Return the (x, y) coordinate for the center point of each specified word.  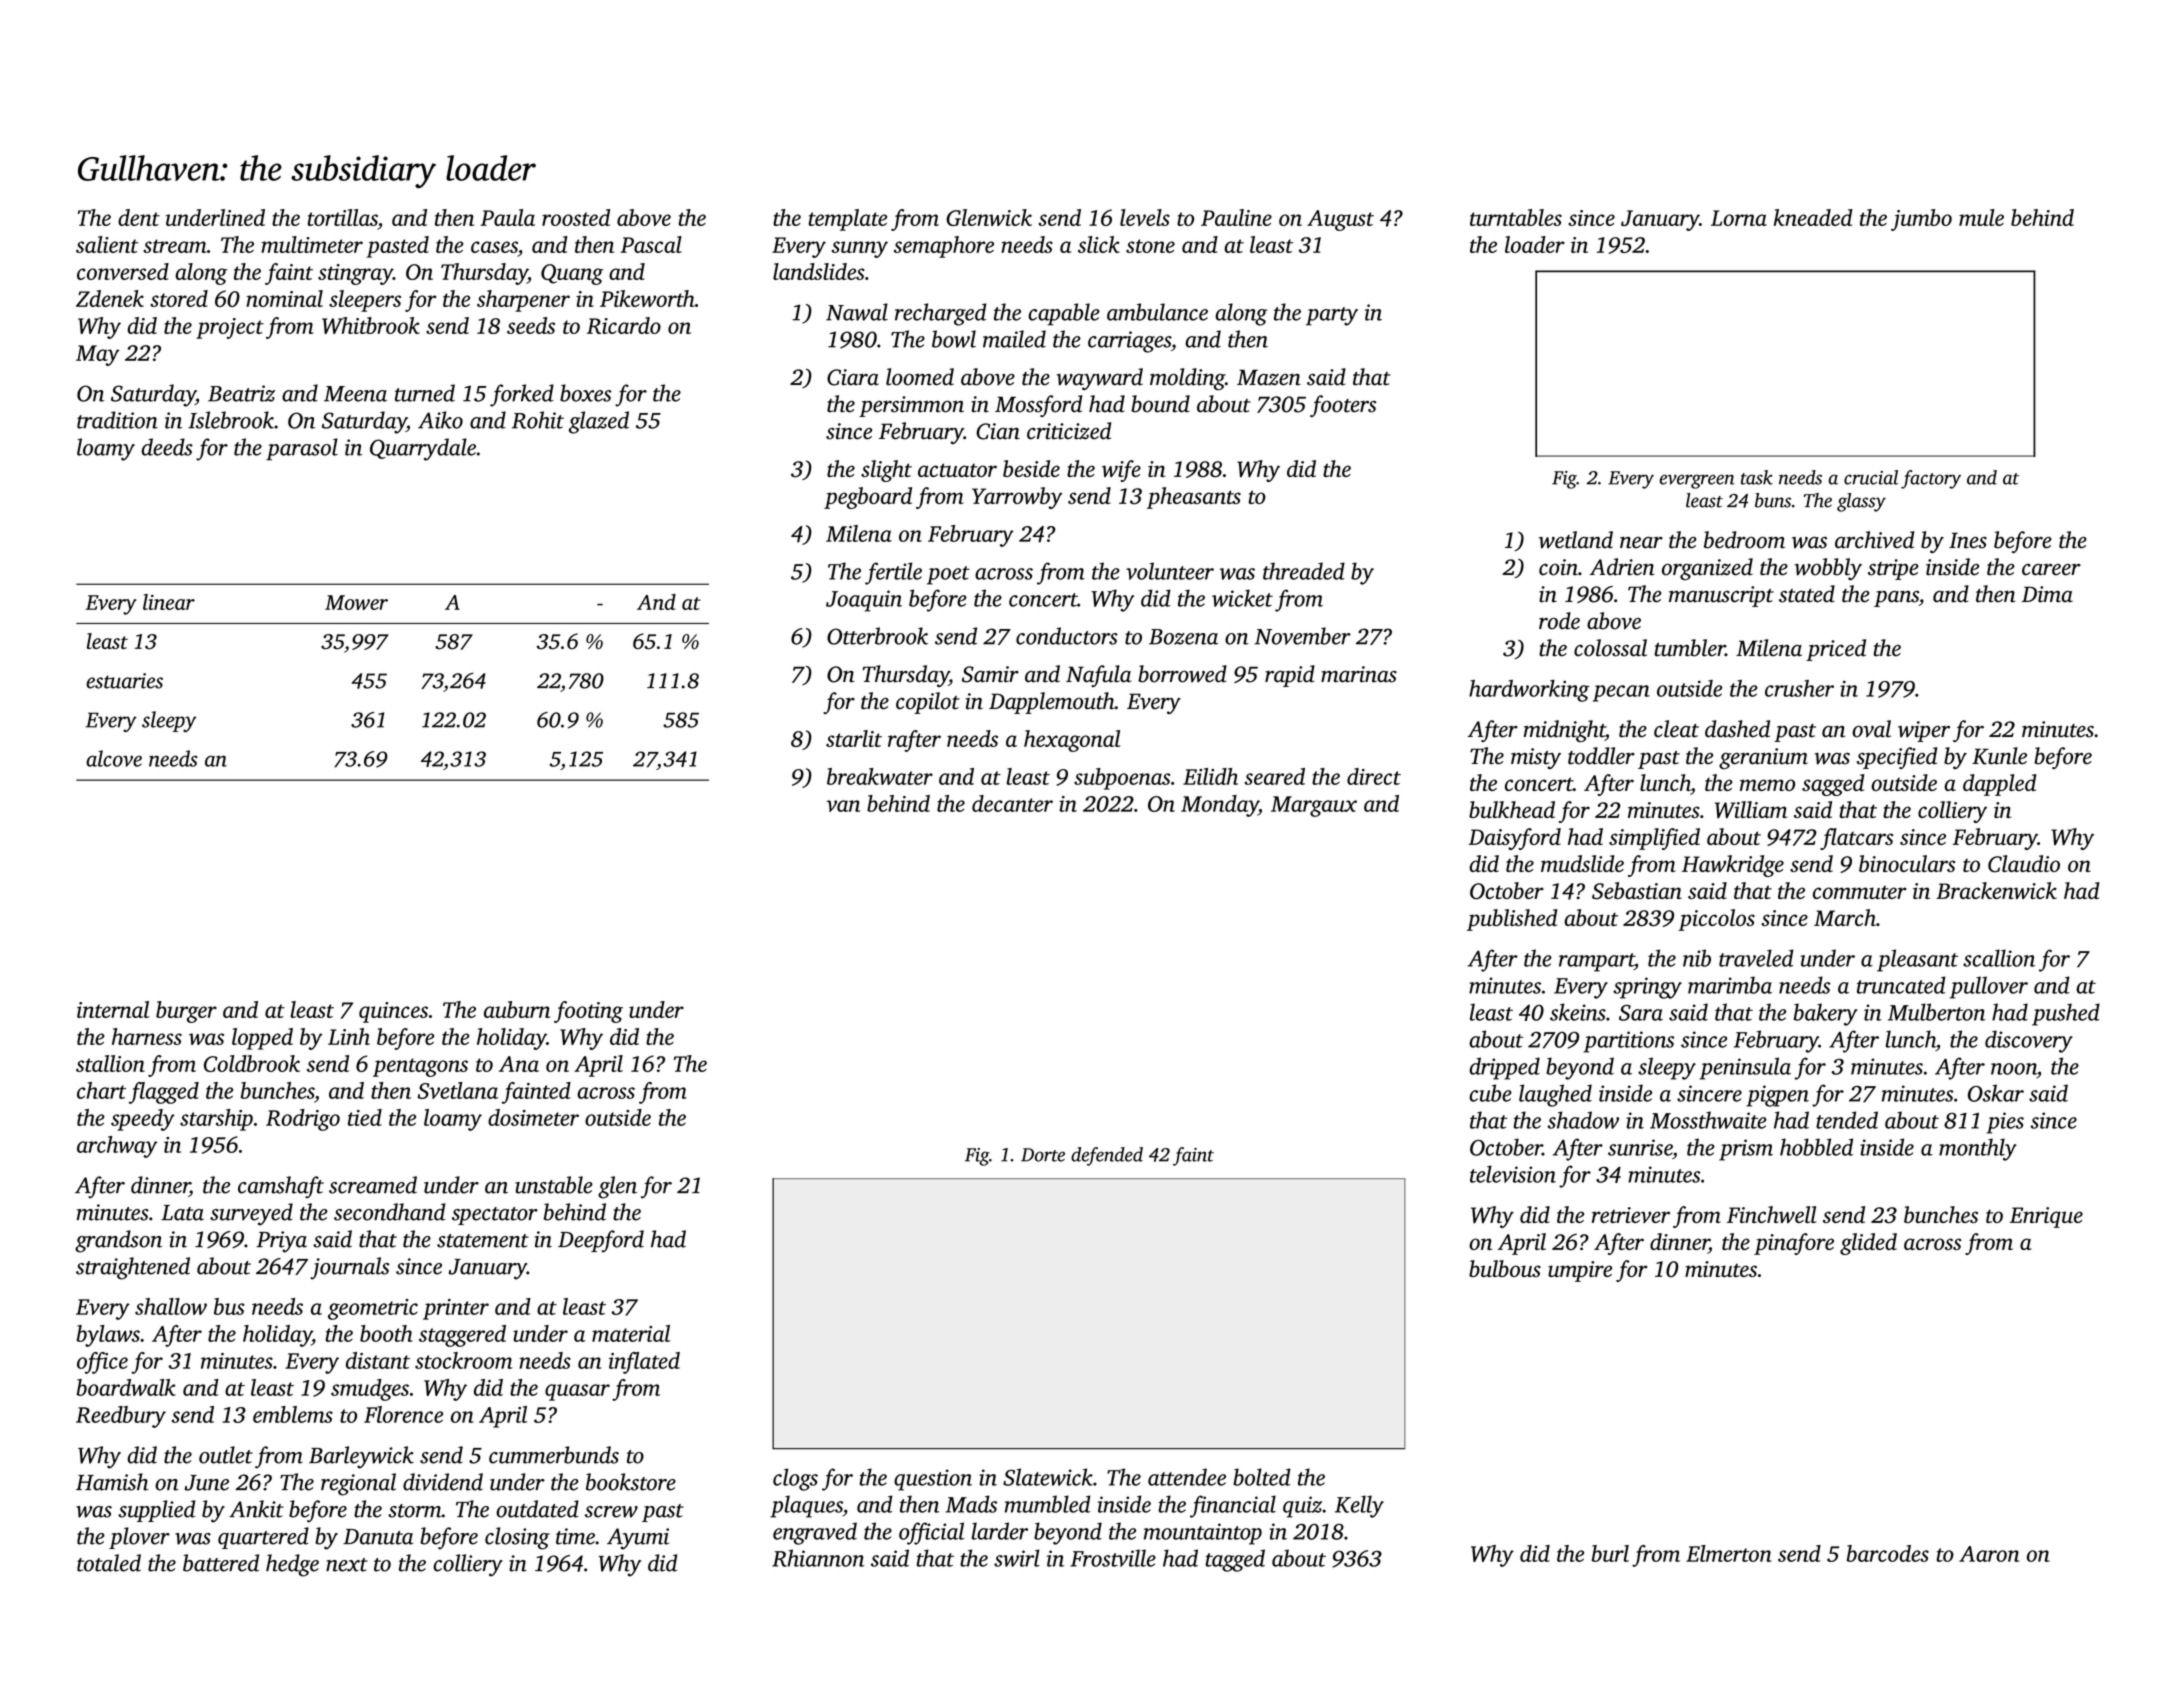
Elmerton (1729, 1553)
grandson (118, 1241)
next (347, 1565)
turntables (1516, 217)
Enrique (2046, 1217)
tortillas (343, 217)
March (1845, 917)
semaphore (944, 247)
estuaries (124, 681)
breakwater (880, 776)
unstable (554, 1185)
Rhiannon (818, 1558)
